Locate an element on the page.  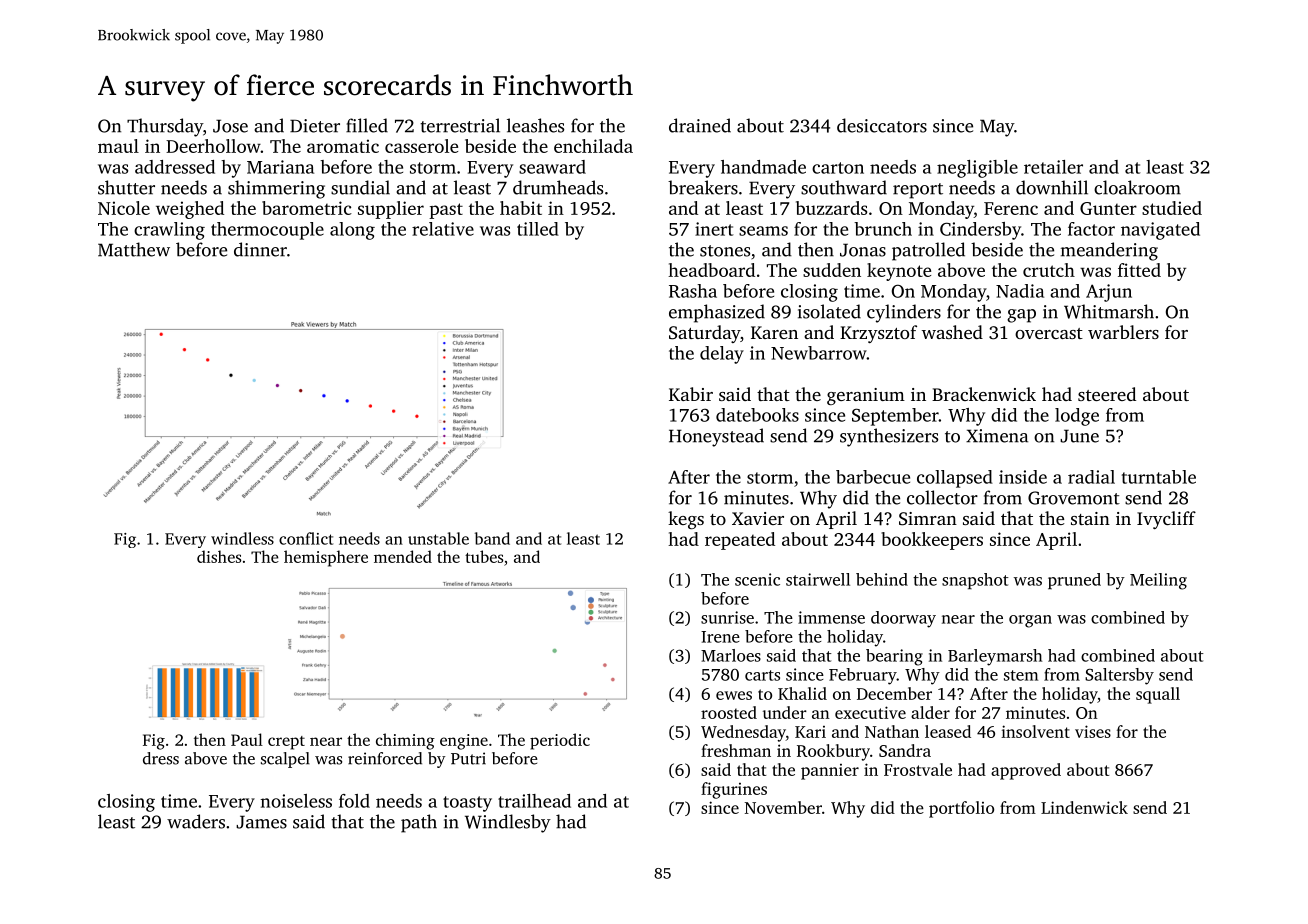
unstable is located at coordinates (438, 538).
